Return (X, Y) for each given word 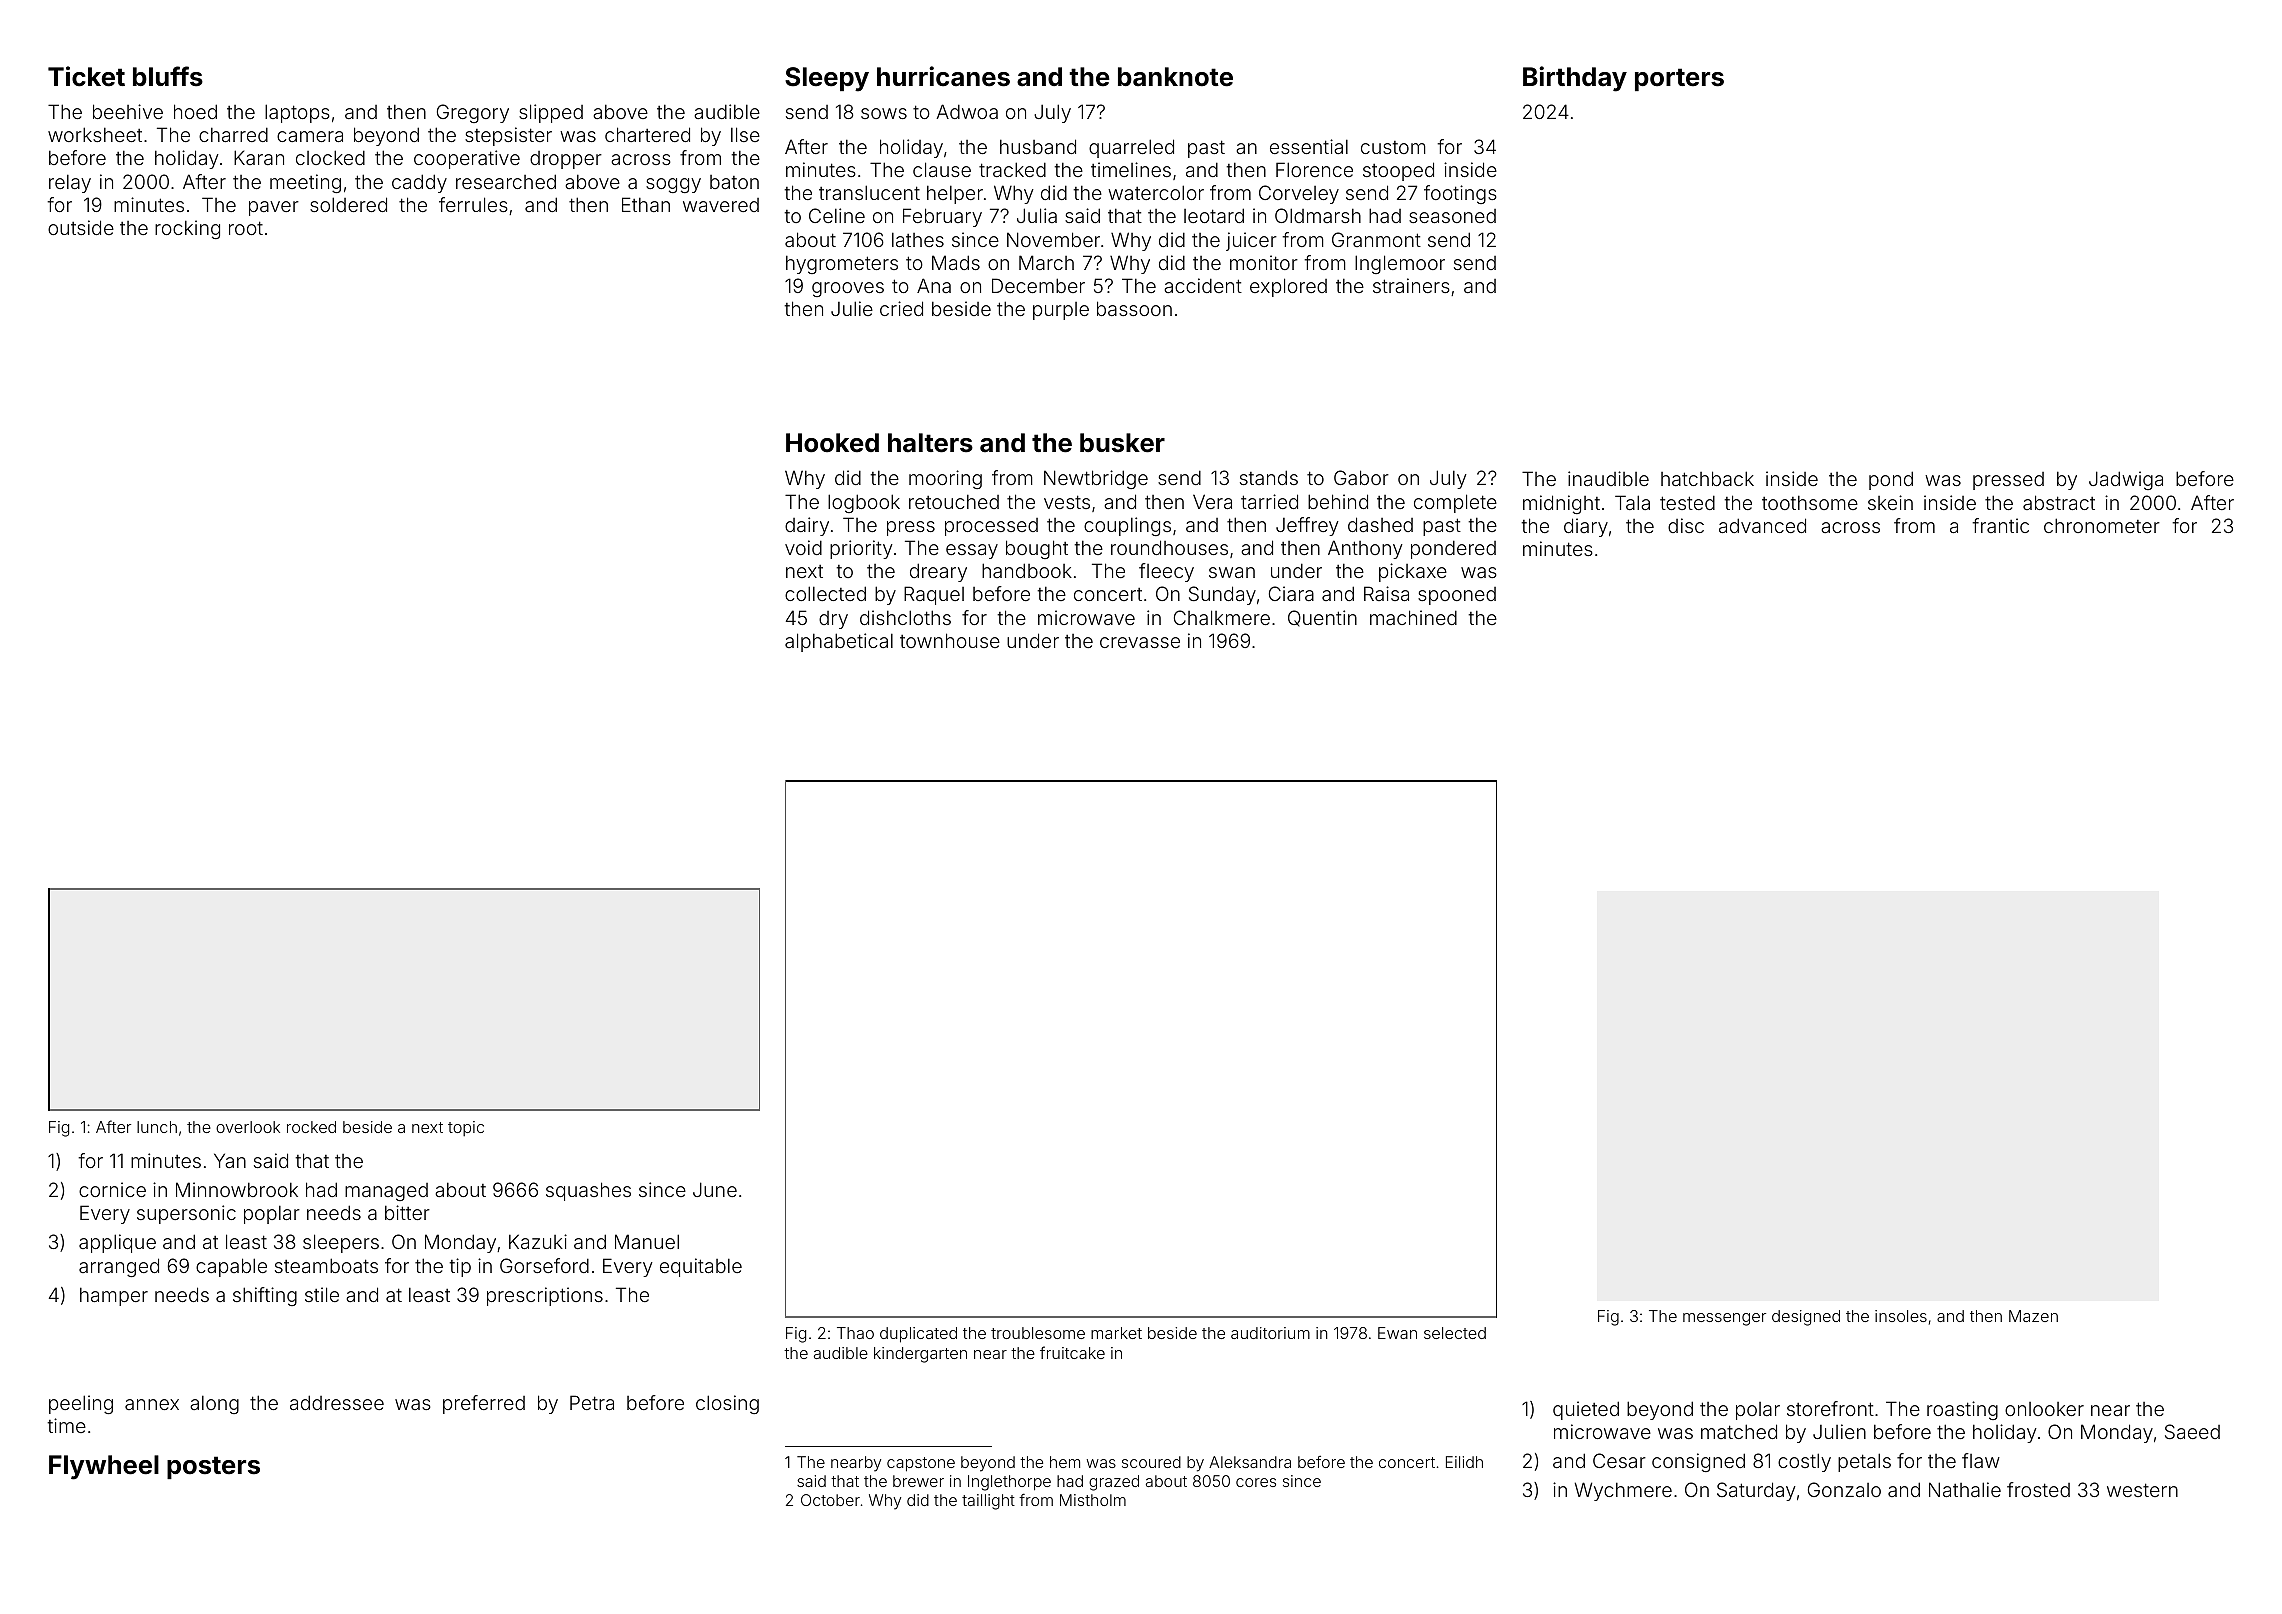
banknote (1175, 77)
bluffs (168, 76)
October (830, 1500)
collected (825, 593)
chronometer (2102, 525)
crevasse (1140, 642)
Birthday (1575, 79)
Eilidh (1464, 1462)
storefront (1830, 1408)
